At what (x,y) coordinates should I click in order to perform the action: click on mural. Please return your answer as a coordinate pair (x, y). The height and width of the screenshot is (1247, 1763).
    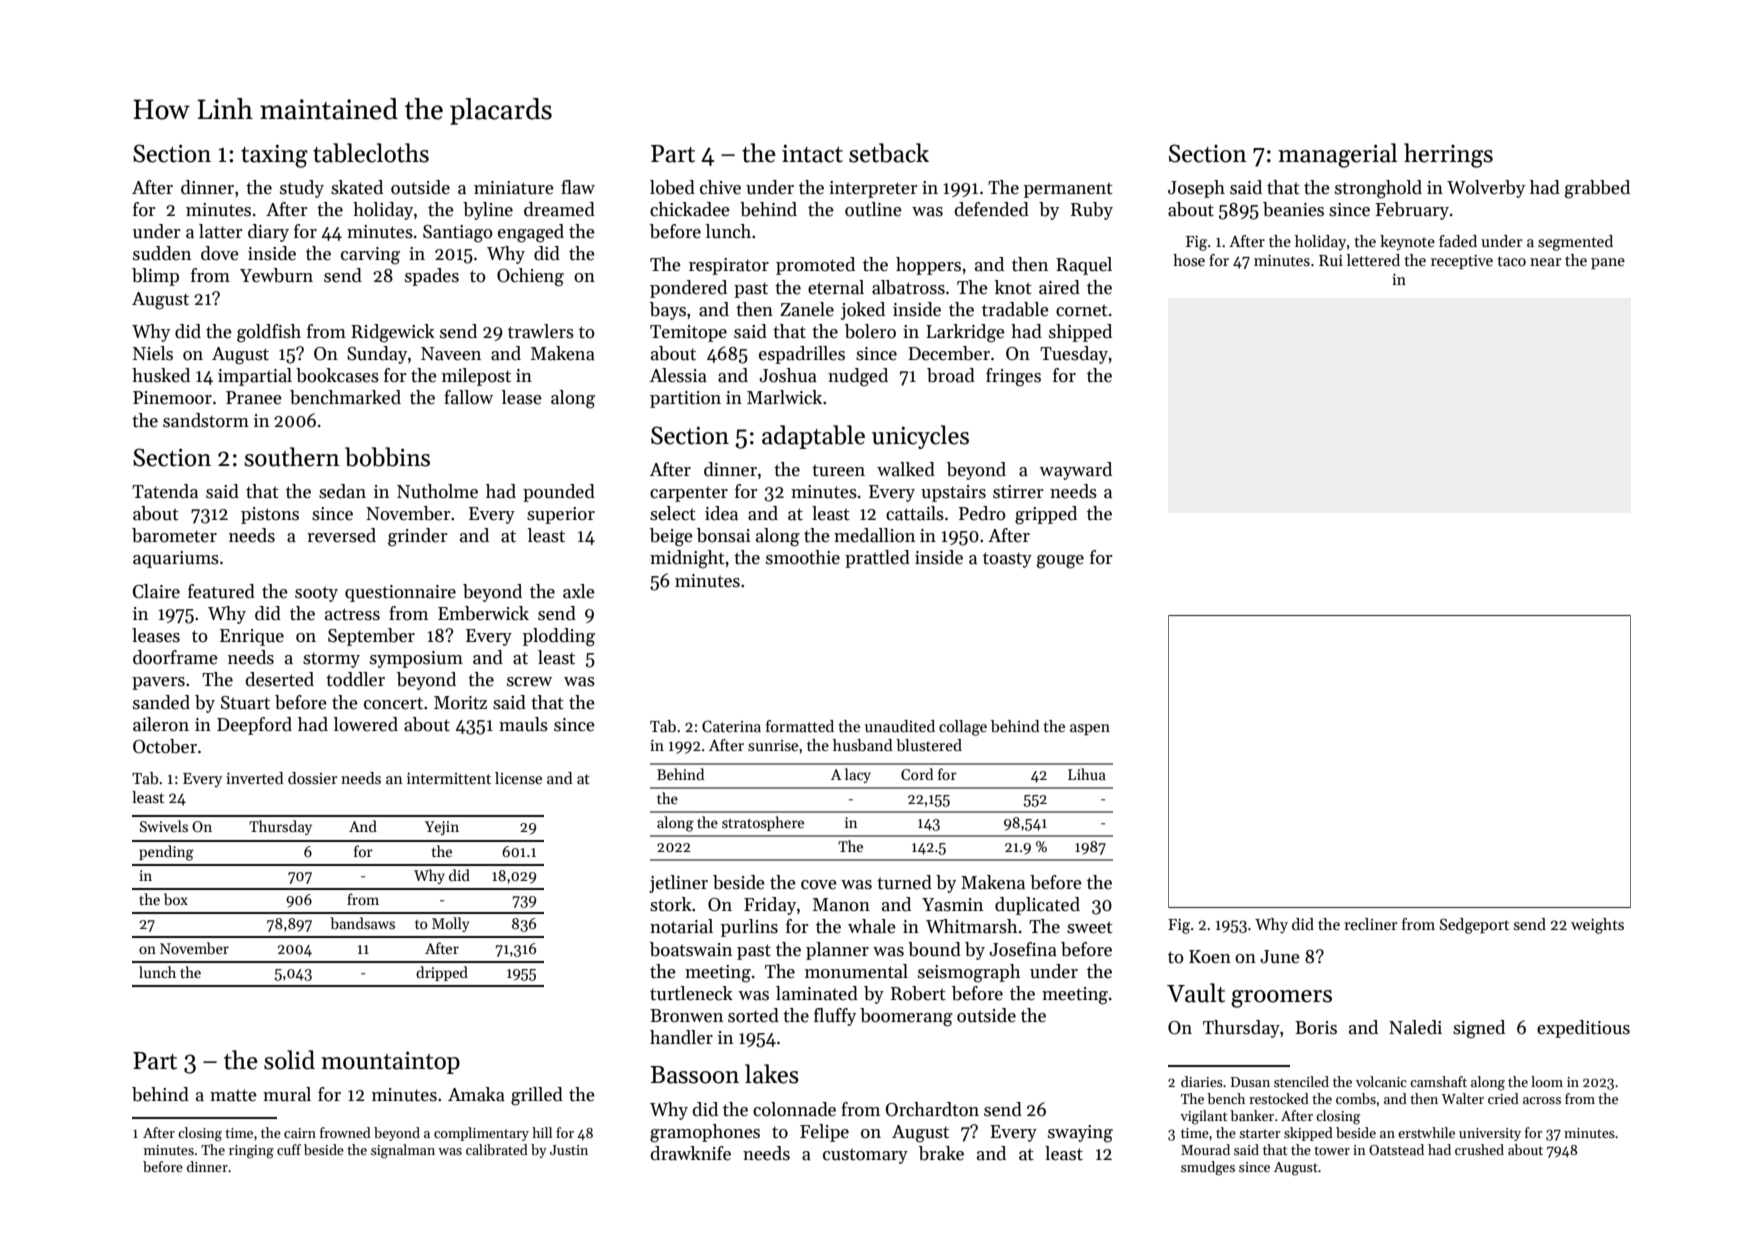
    Looking at the image, I should click on (287, 1094).
